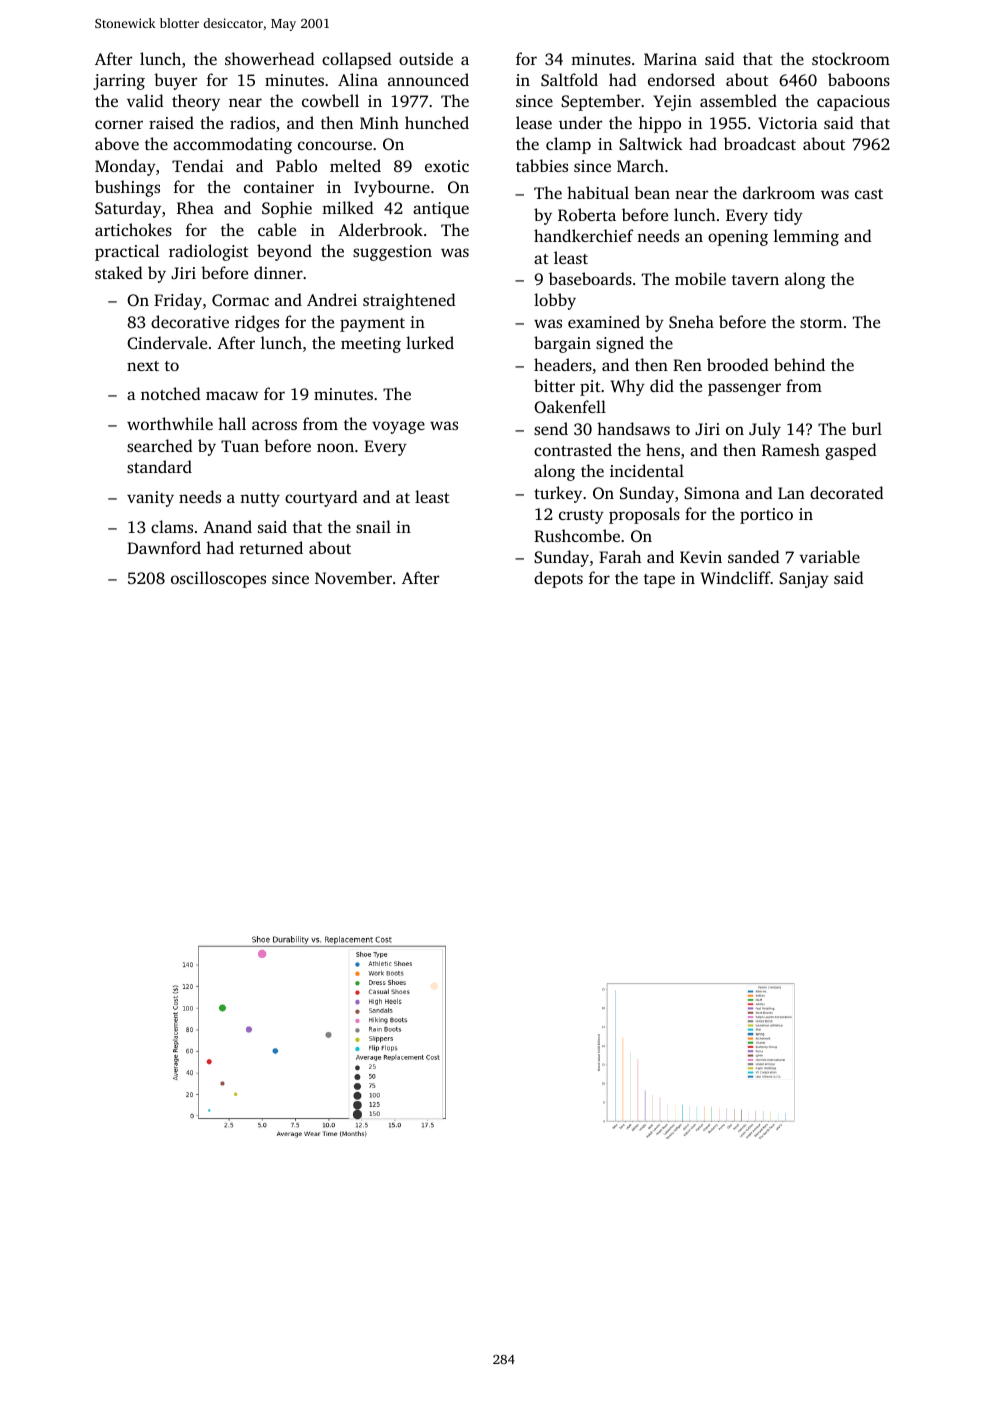 Image resolution: width=985 pixels, height=1426 pixels. I want to click on across, so click(274, 425).
